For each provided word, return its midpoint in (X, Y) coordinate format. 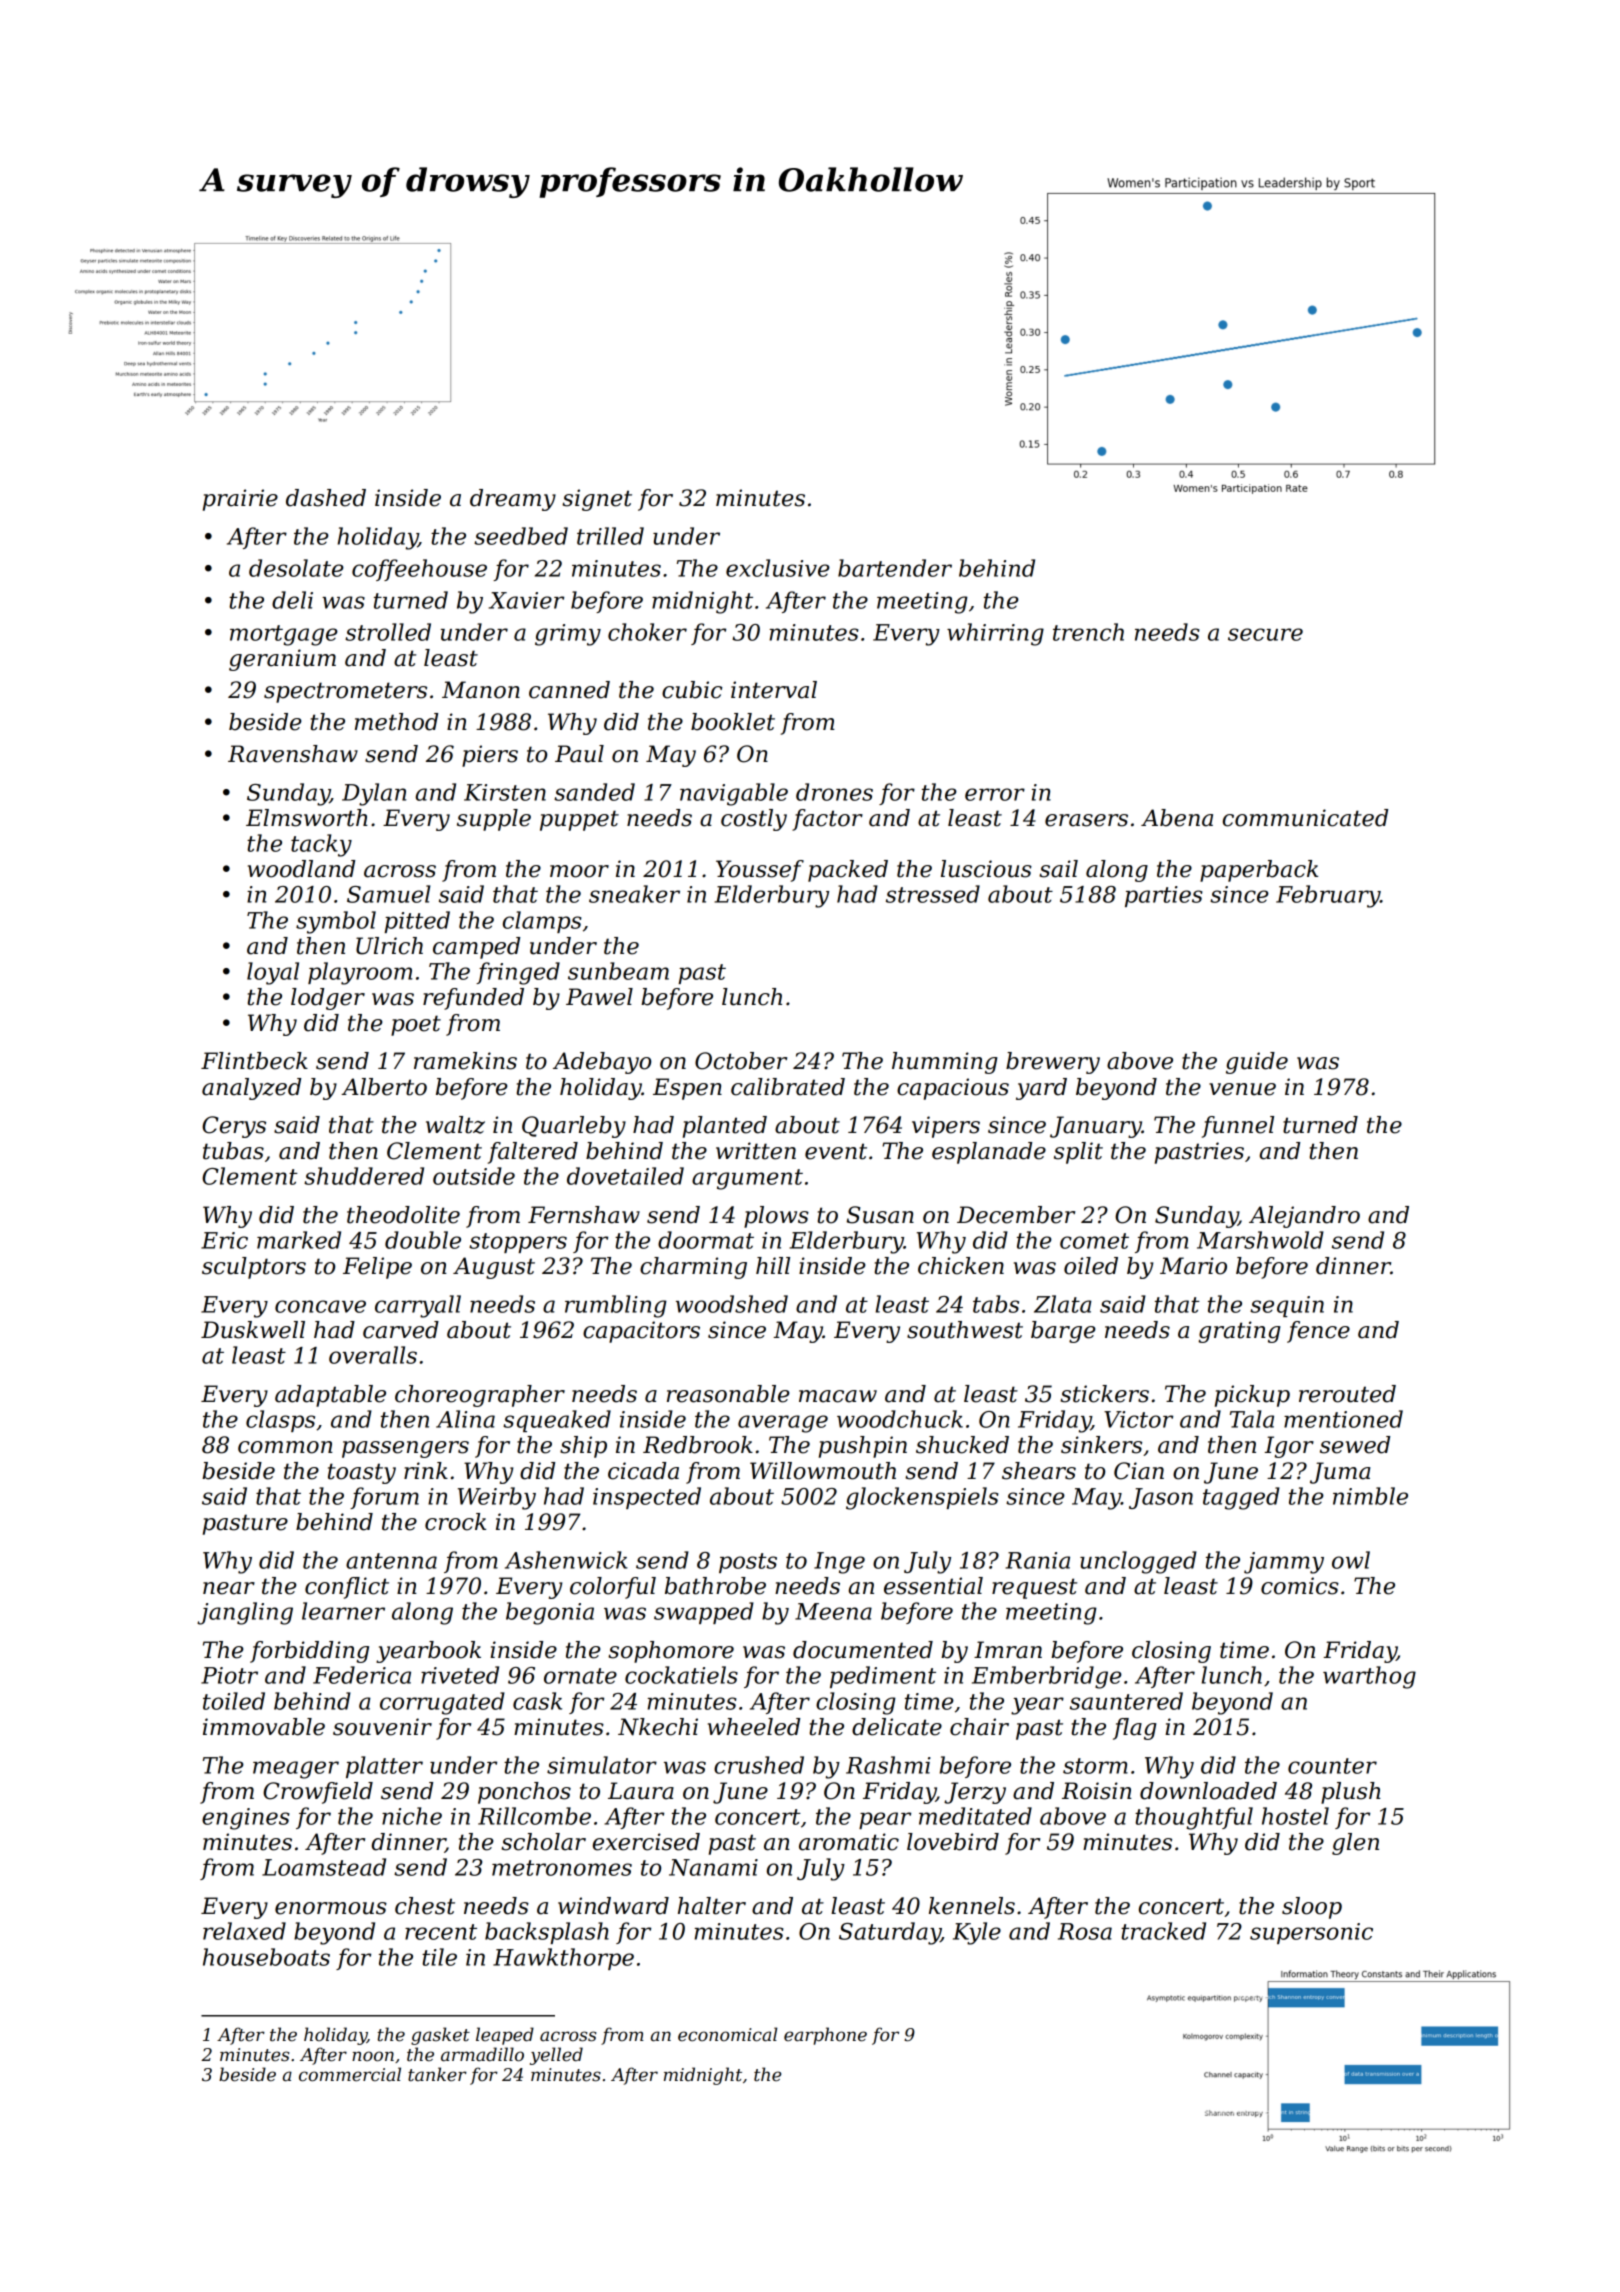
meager (296, 1770)
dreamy (513, 500)
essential (933, 1586)
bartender (895, 568)
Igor (1289, 1447)
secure (1265, 634)
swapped (704, 1613)
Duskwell (253, 1330)
